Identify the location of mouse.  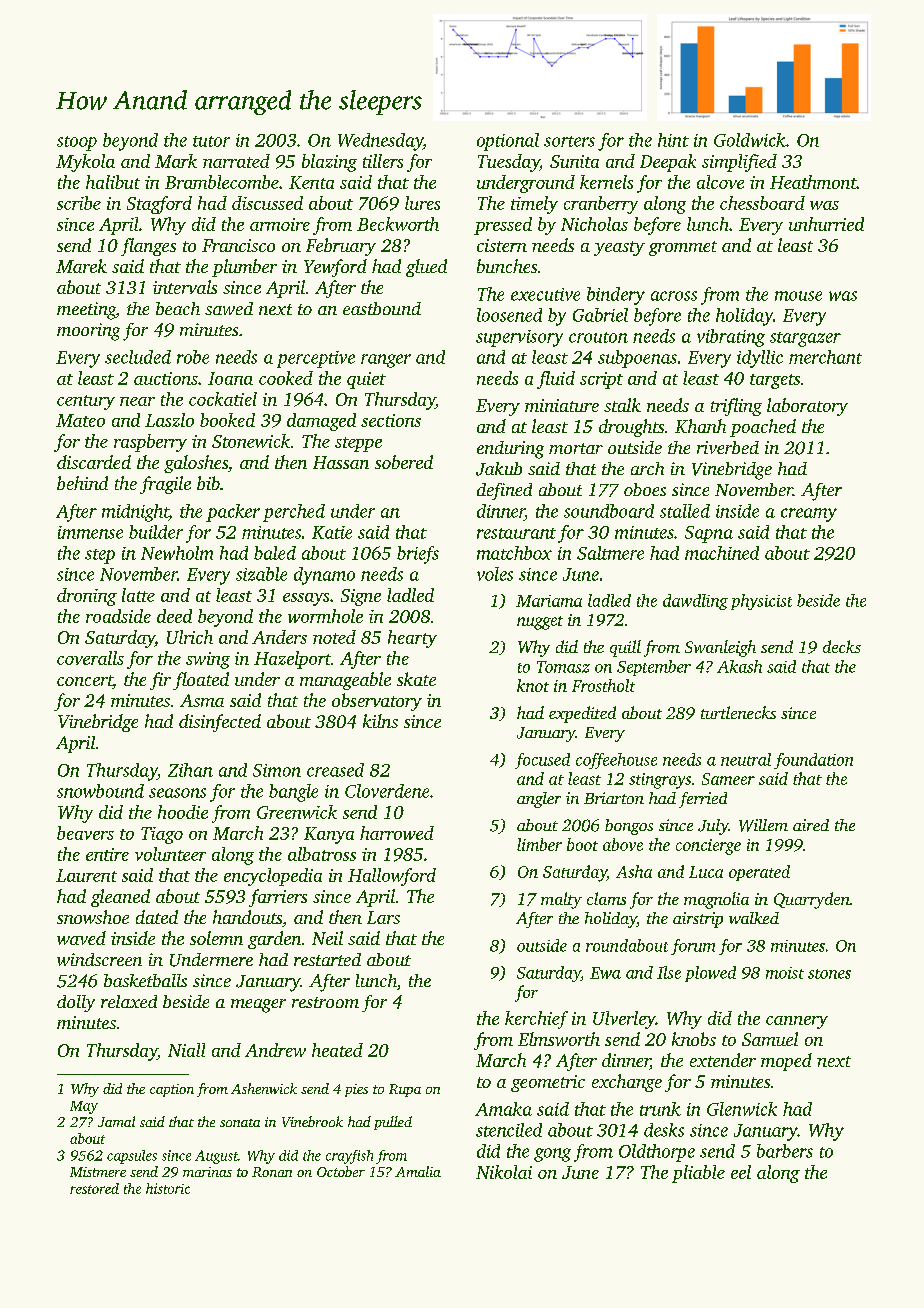
(798, 296).
